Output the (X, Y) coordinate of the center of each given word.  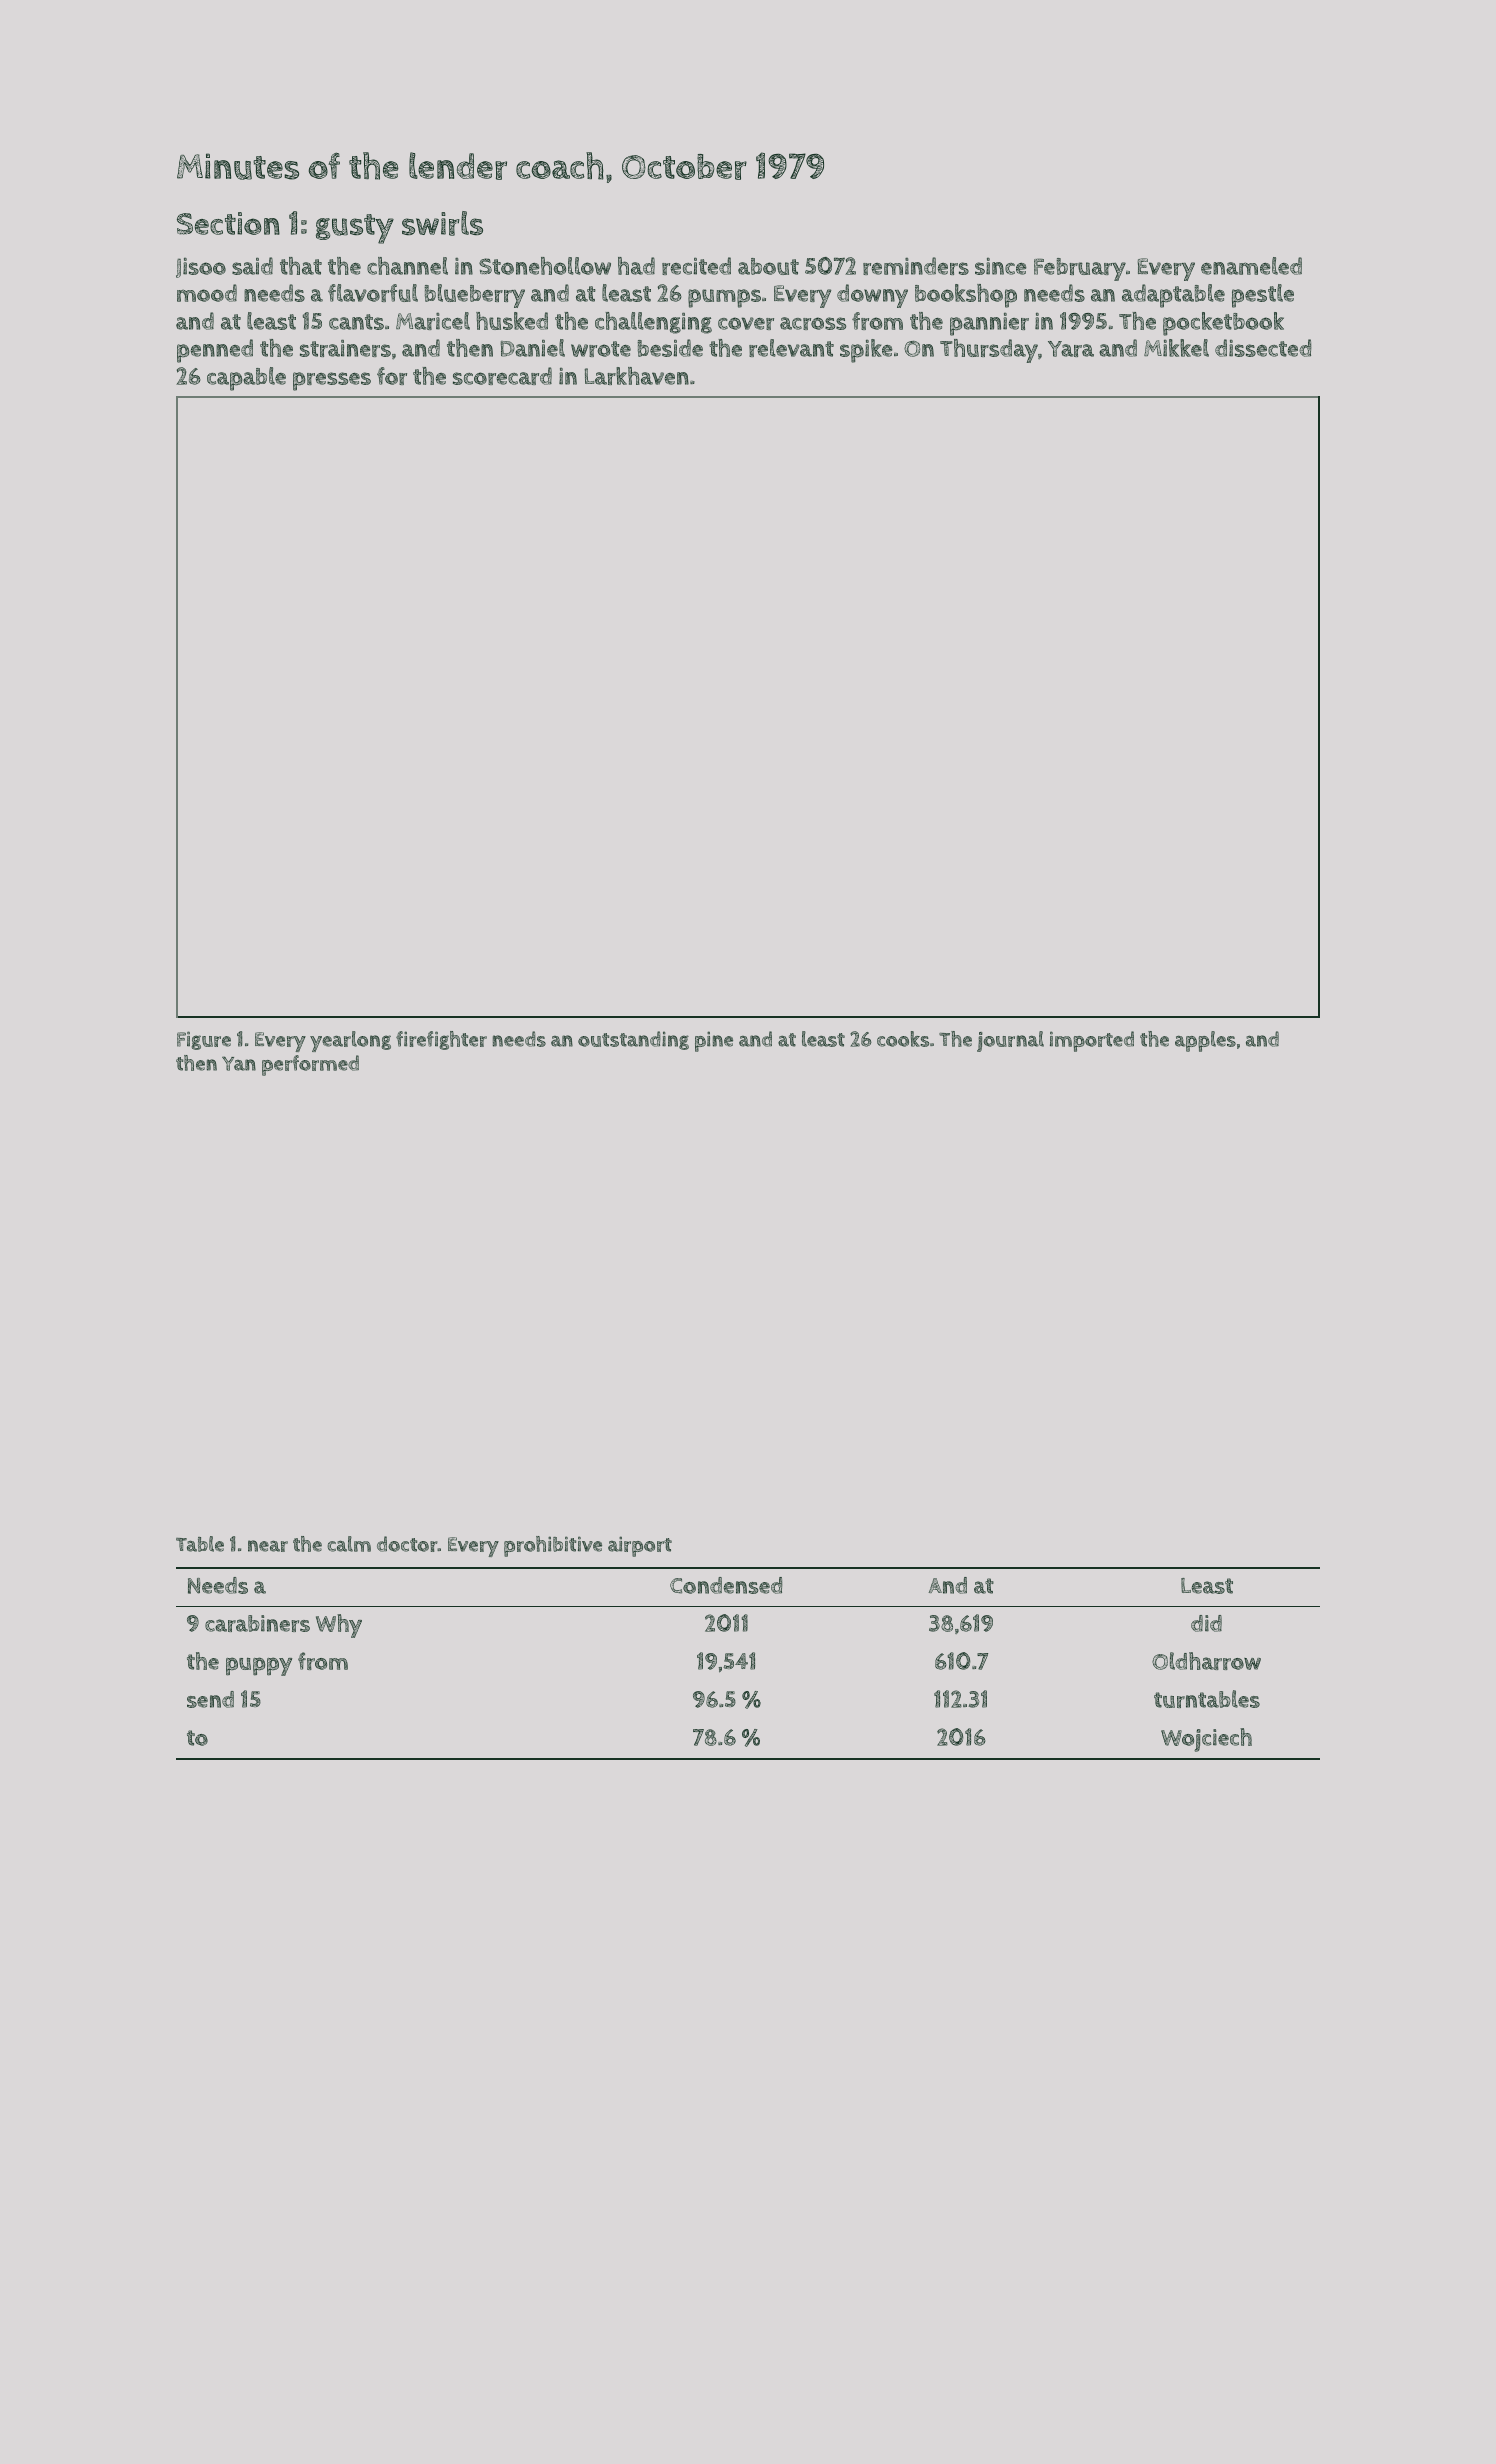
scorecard (502, 376)
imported (1092, 1041)
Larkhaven (637, 376)
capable (246, 379)
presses (332, 381)
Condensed (726, 1585)
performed (310, 1065)
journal (1010, 1041)
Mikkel (1176, 348)
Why (339, 1626)
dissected (1263, 348)
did (1206, 1623)
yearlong (350, 1041)
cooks (903, 1039)
